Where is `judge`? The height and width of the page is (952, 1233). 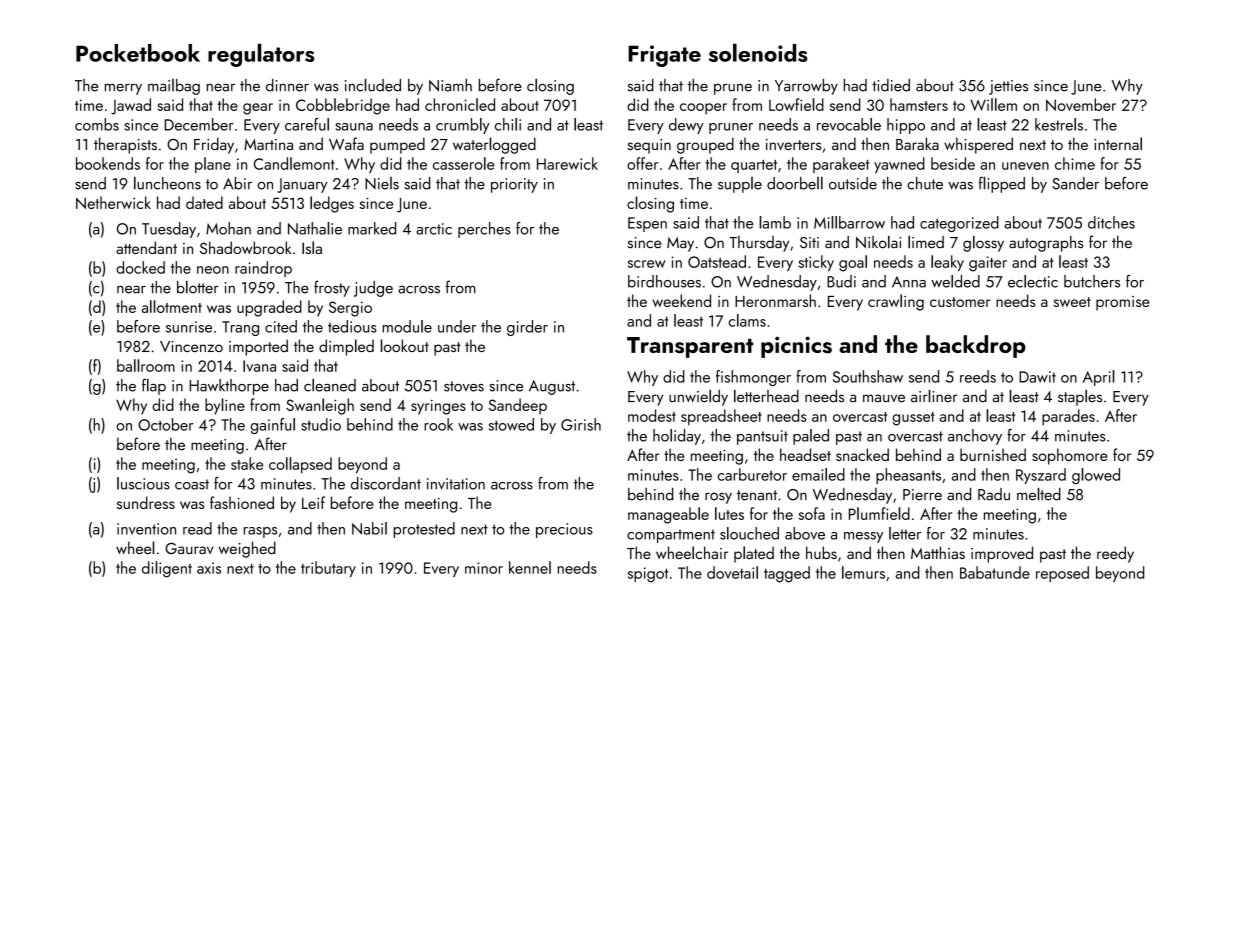 judge is located at coordinates (373, 289).
